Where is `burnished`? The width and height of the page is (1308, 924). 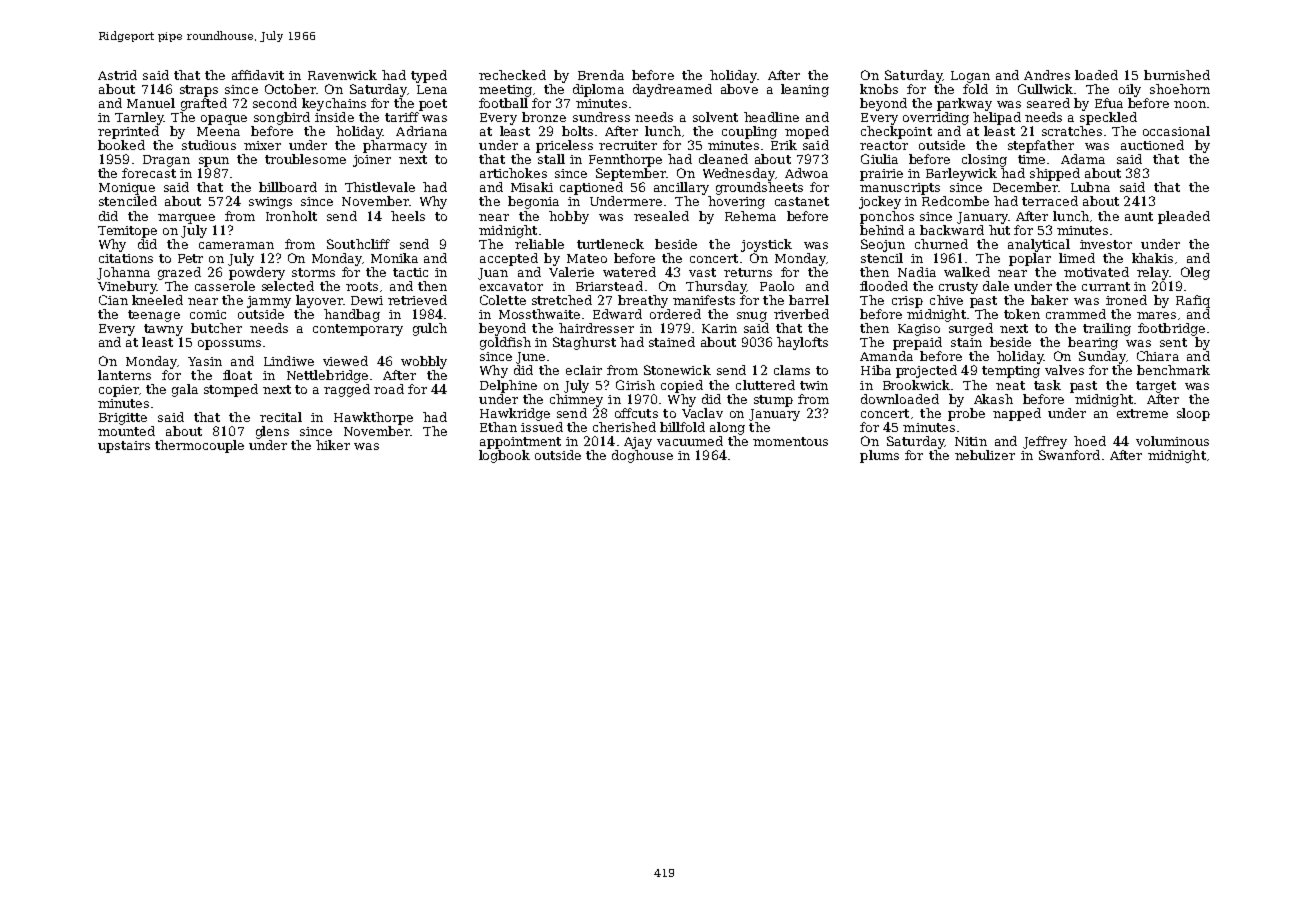 burnished is located at coordinates (1177, 75).
